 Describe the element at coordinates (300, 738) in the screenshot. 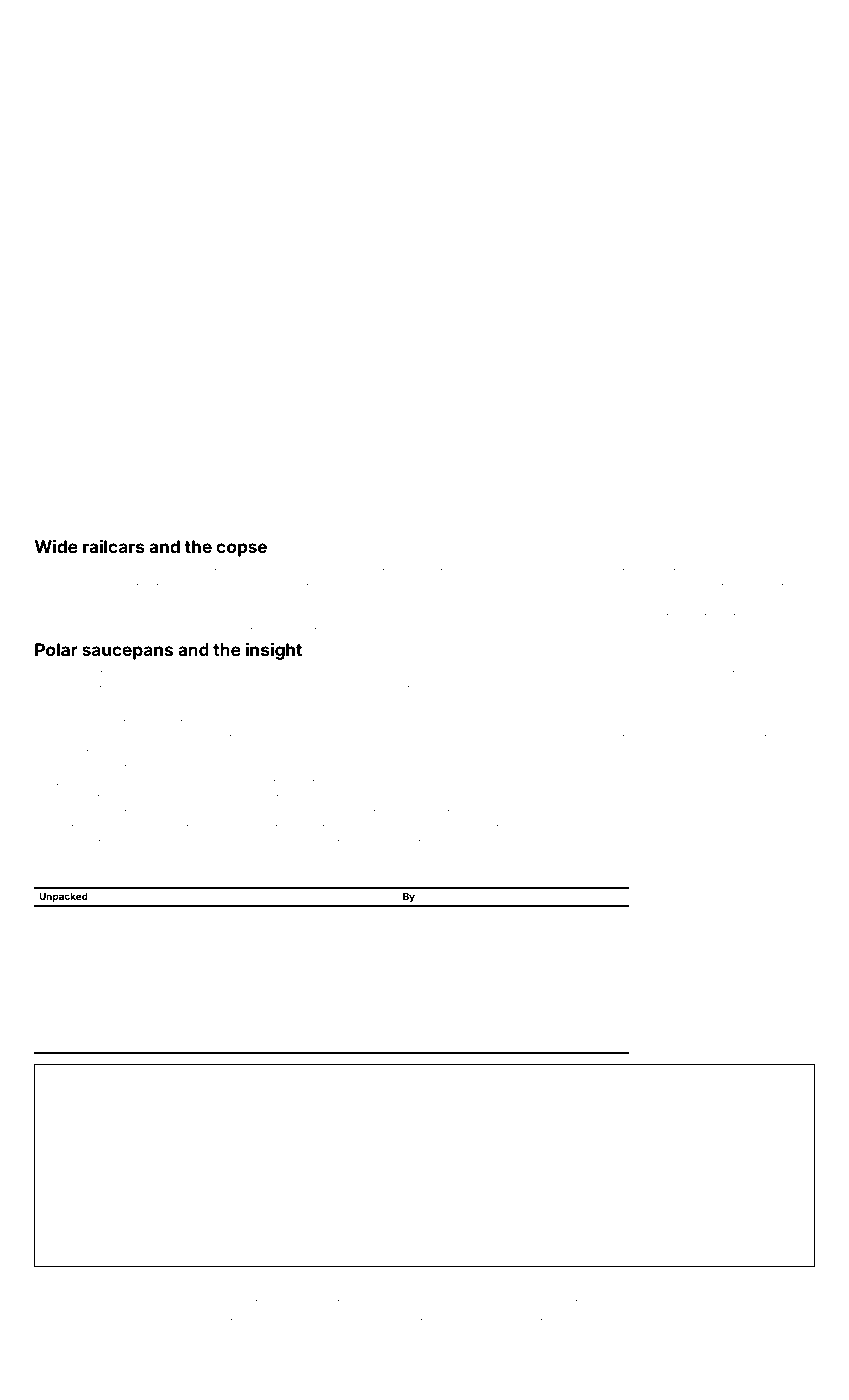

I see `earbuds` at that location.
